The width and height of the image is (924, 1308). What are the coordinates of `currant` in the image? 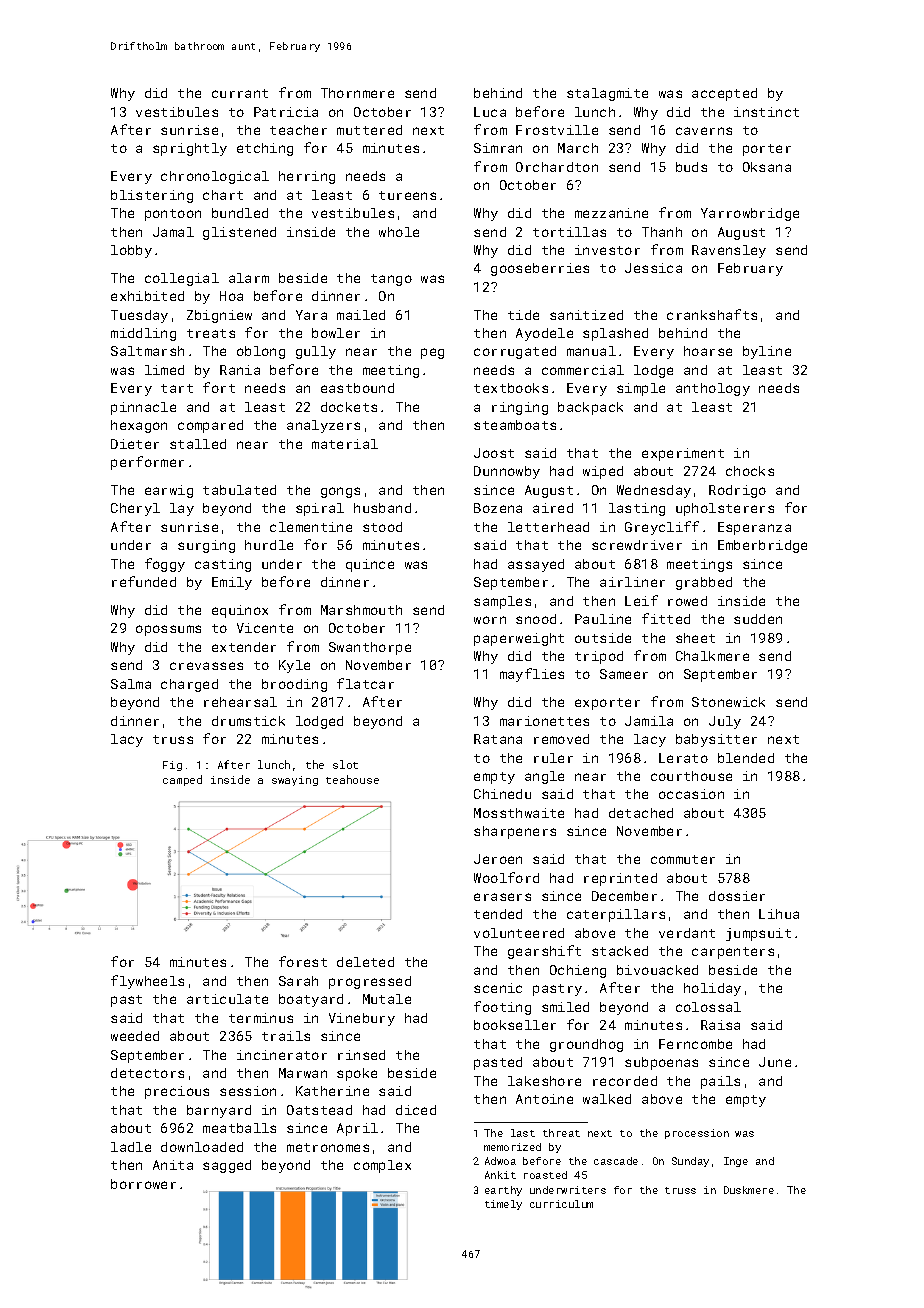 It's located at (240, 93).
